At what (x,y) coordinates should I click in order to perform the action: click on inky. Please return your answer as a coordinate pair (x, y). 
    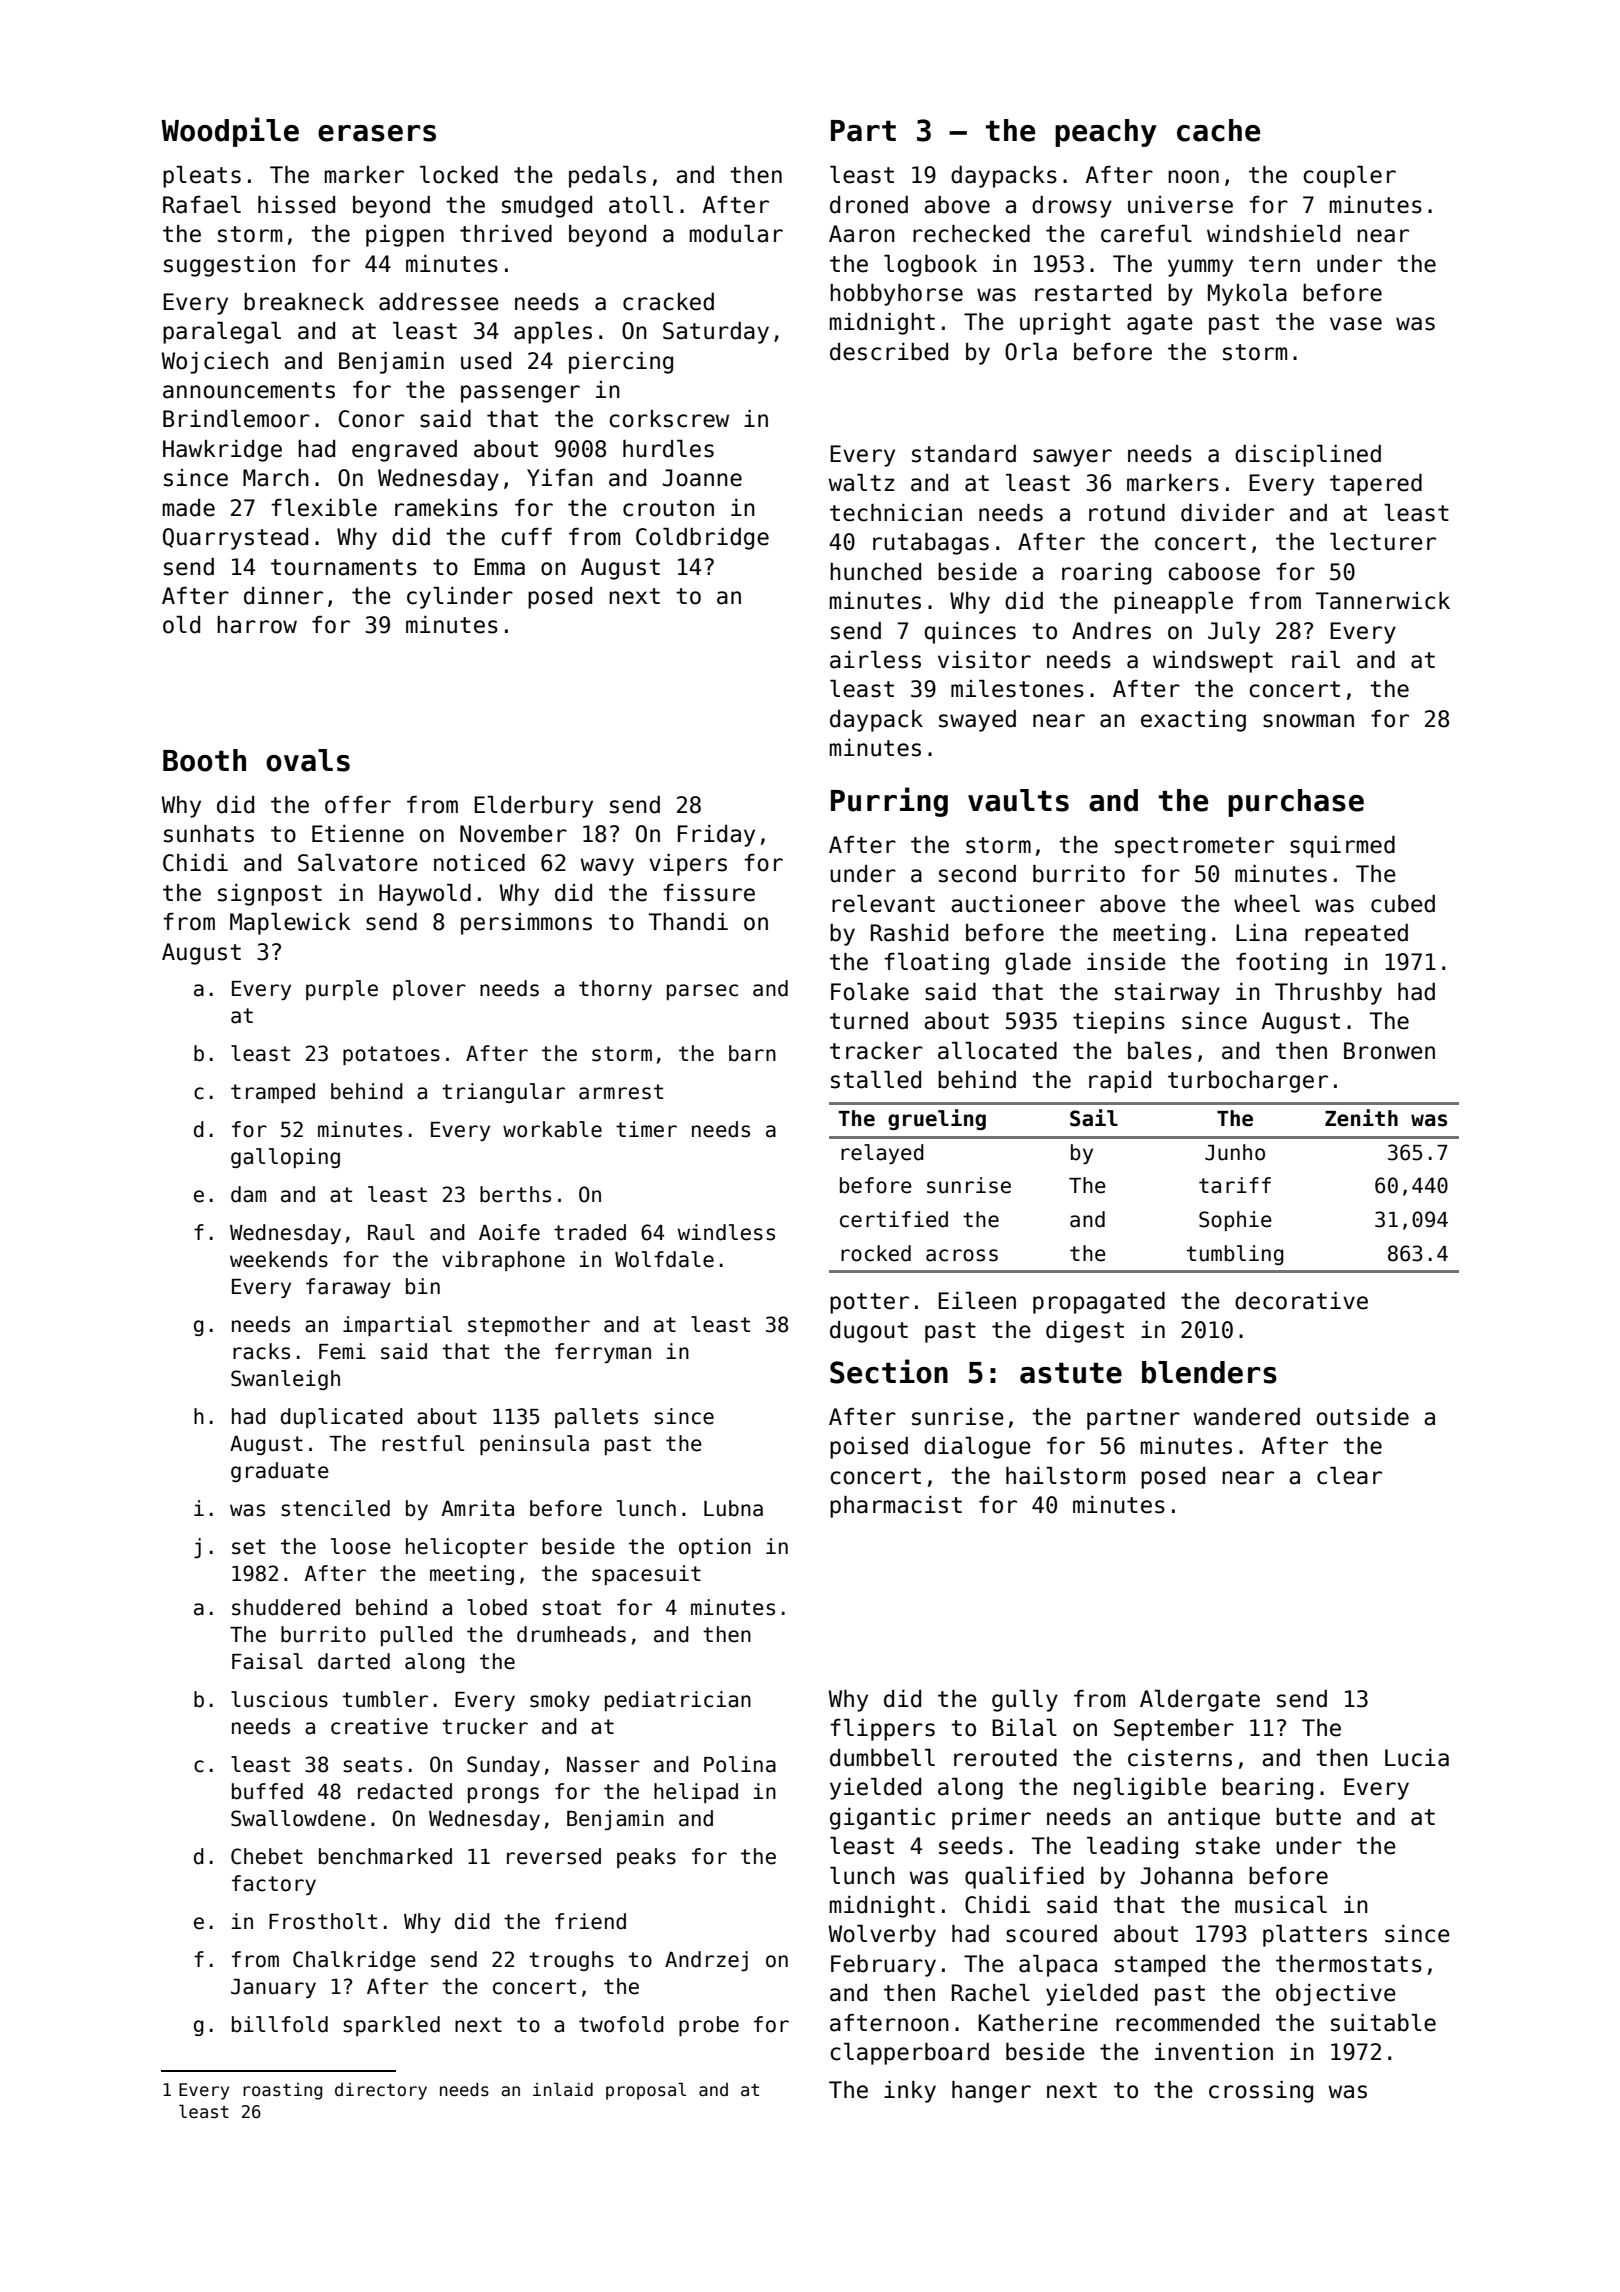
    Looking at the image, I should click on (910, 2092).
